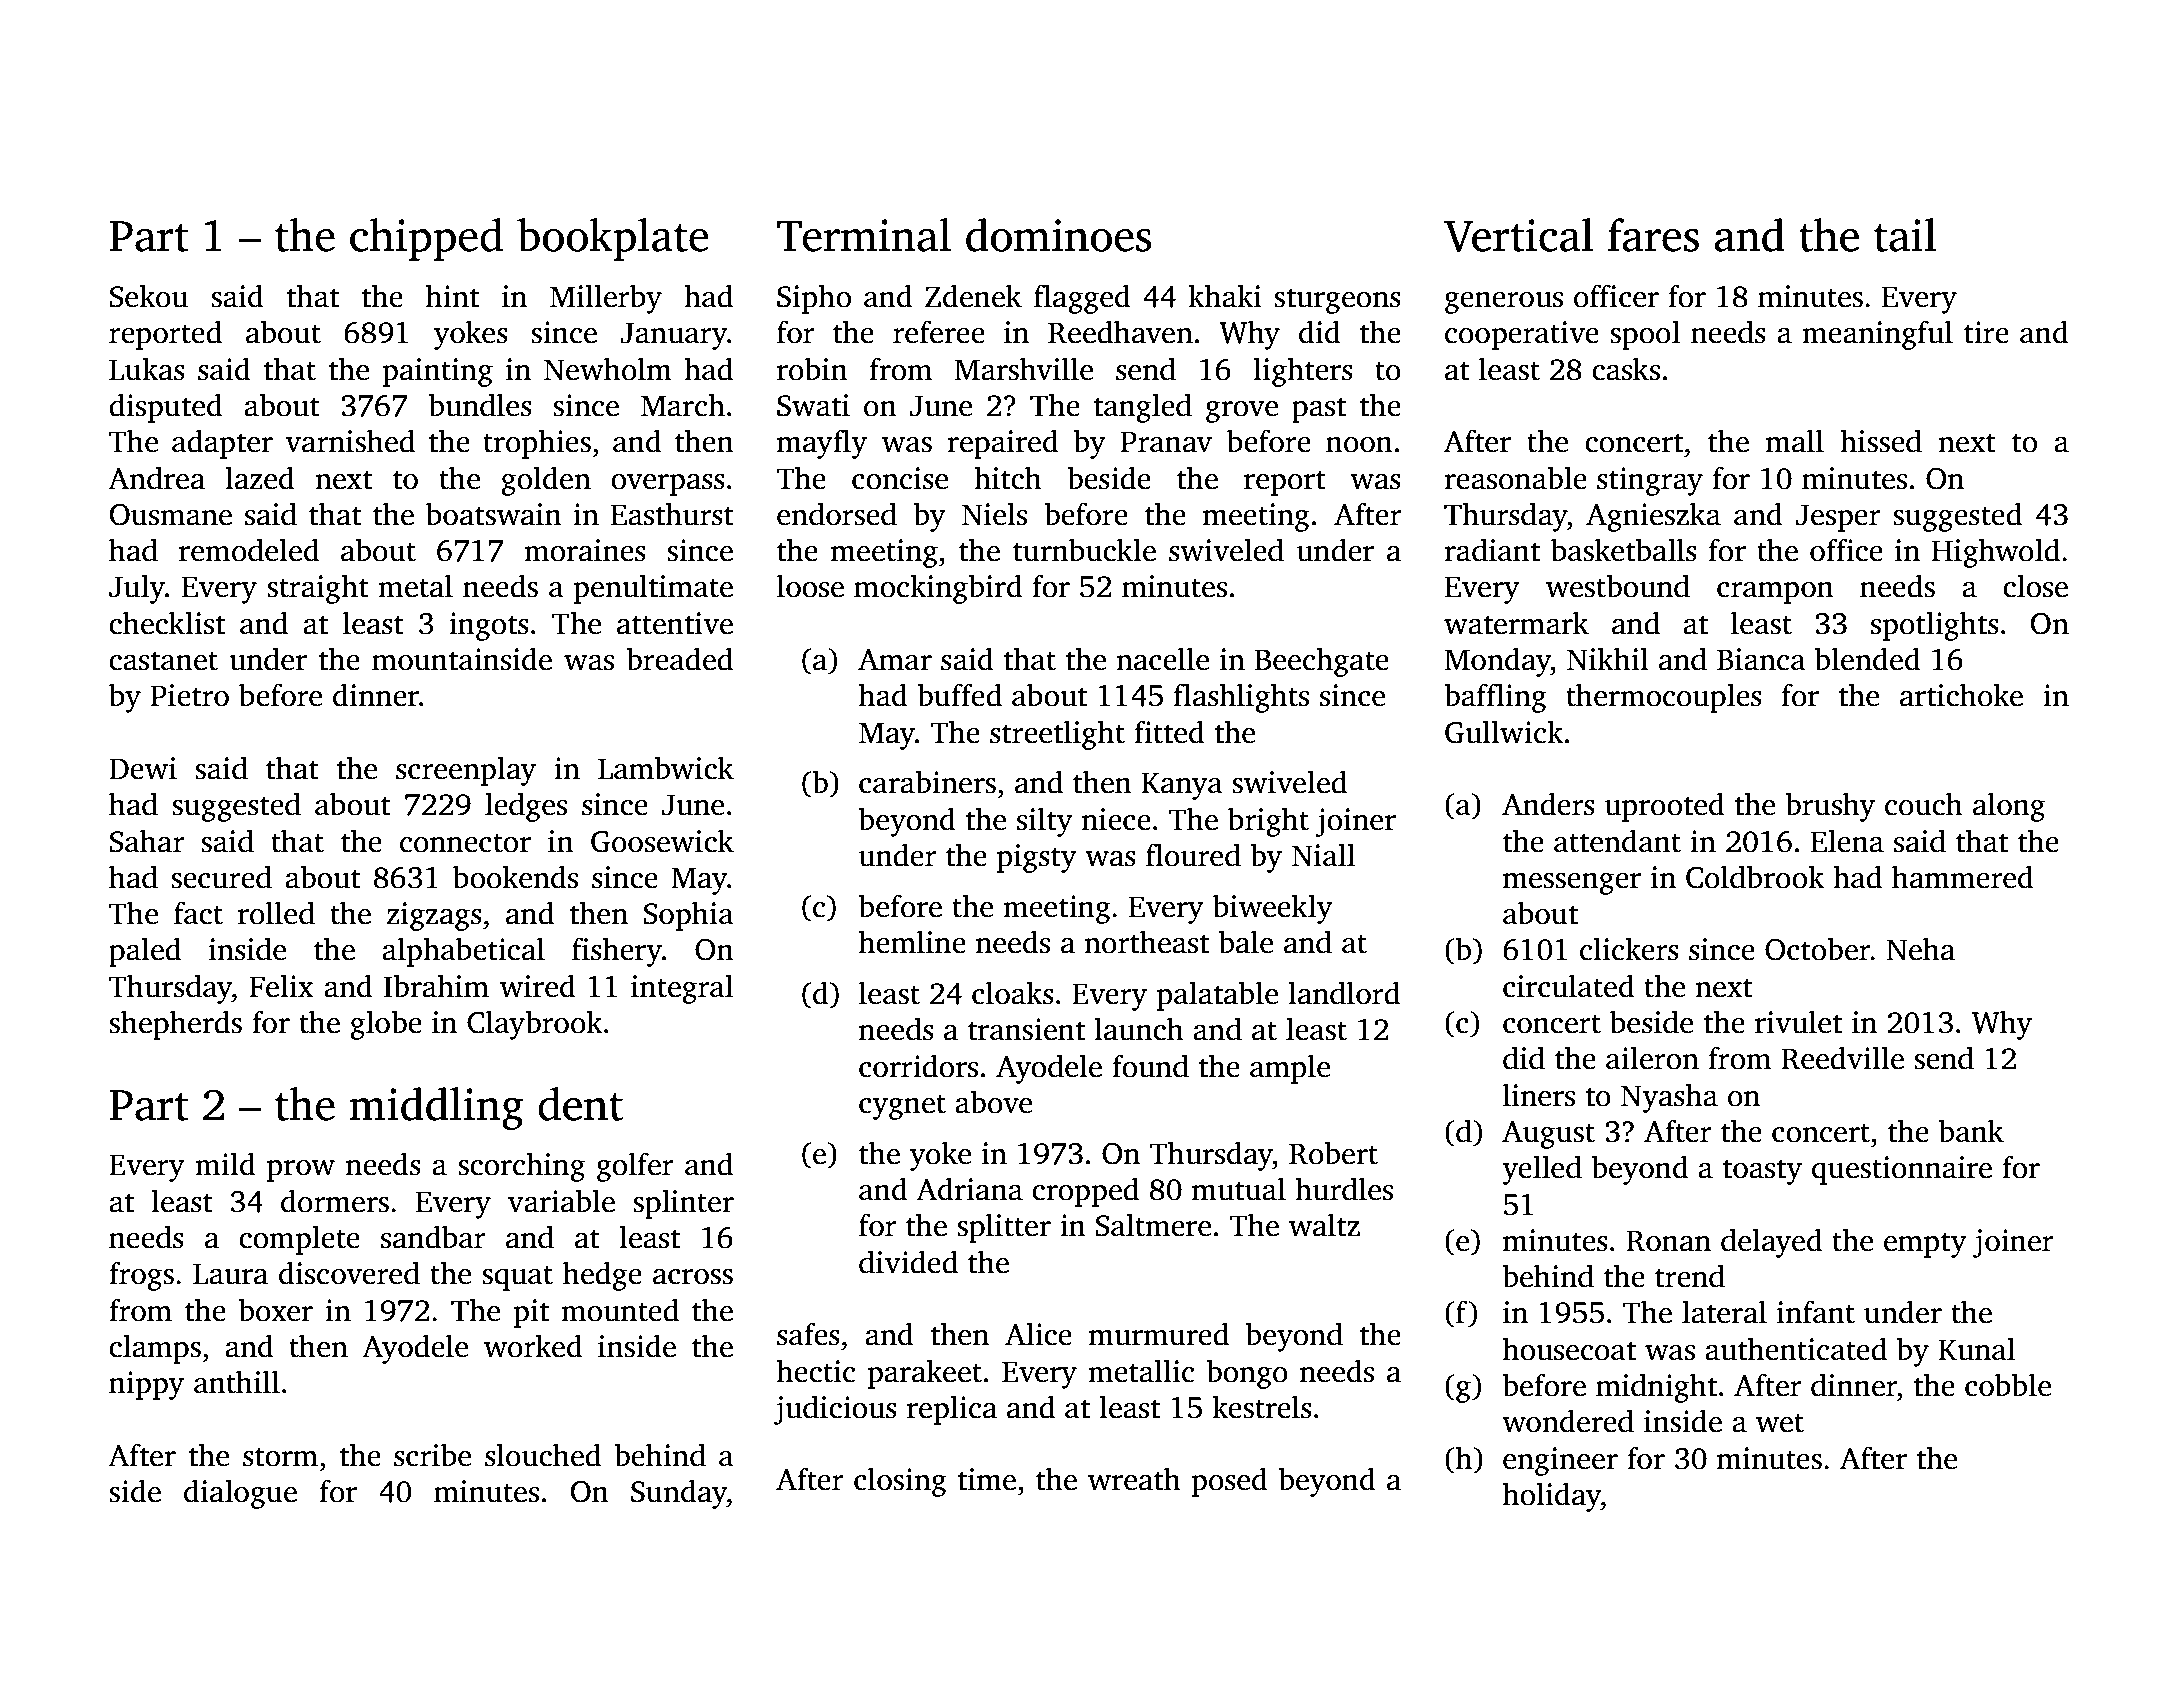  I want to click on dialogue, so click(240, 1494).
